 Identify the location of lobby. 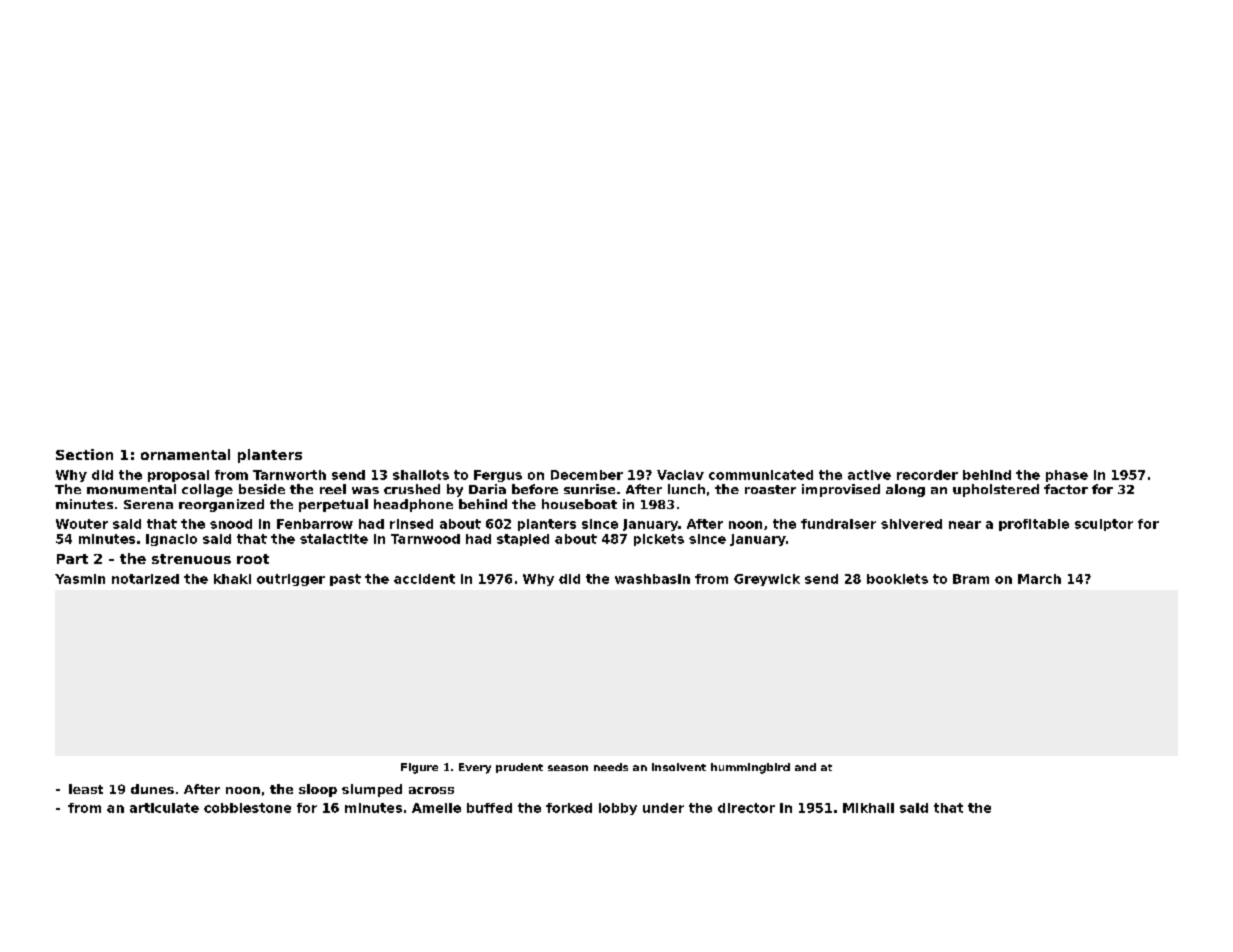
(618, 809).
